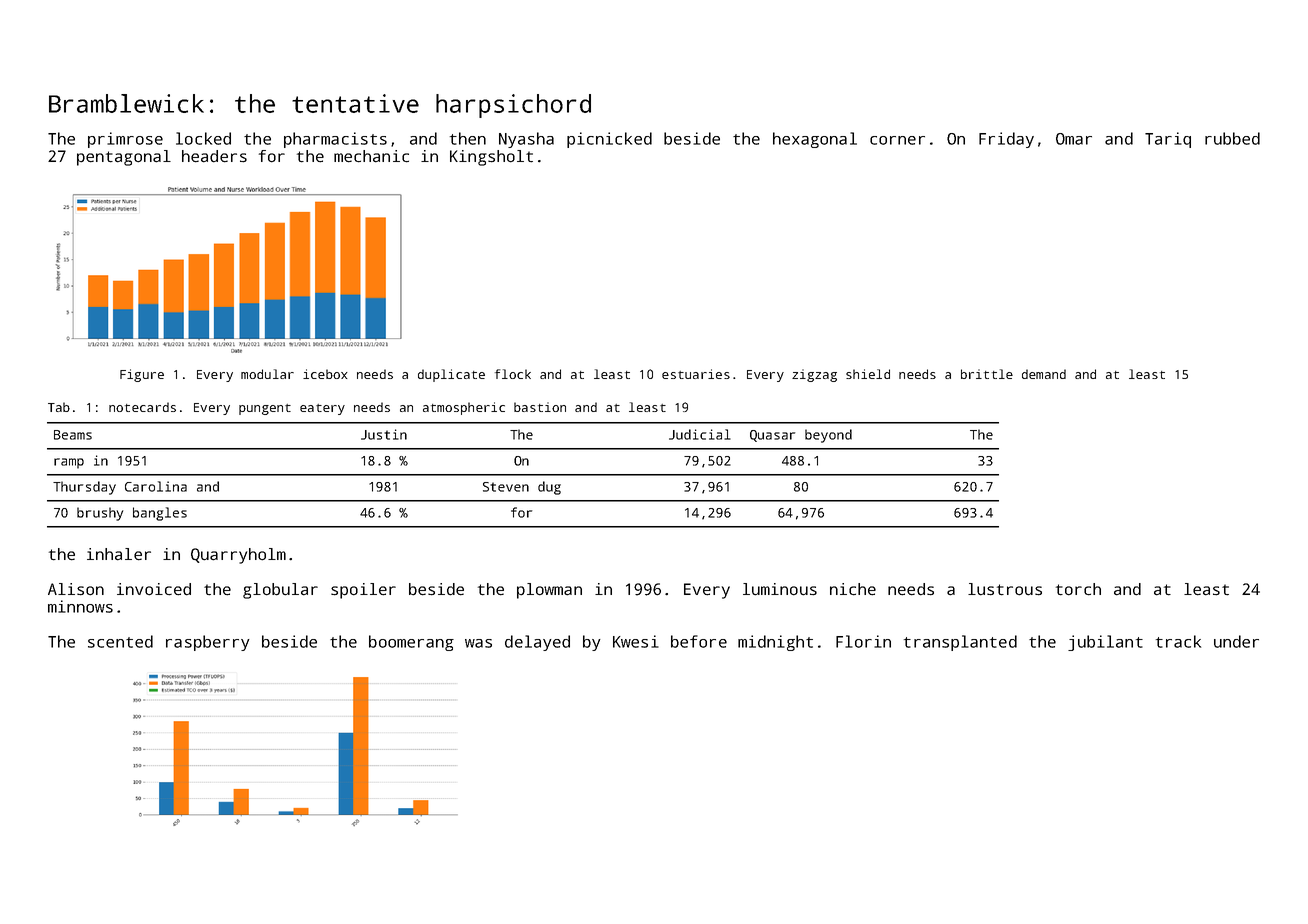 This screenshot has width=1308, height=924. Describe the element at coordinates (1232, 138) in the screenshot. I see `rubbed` at that location.
